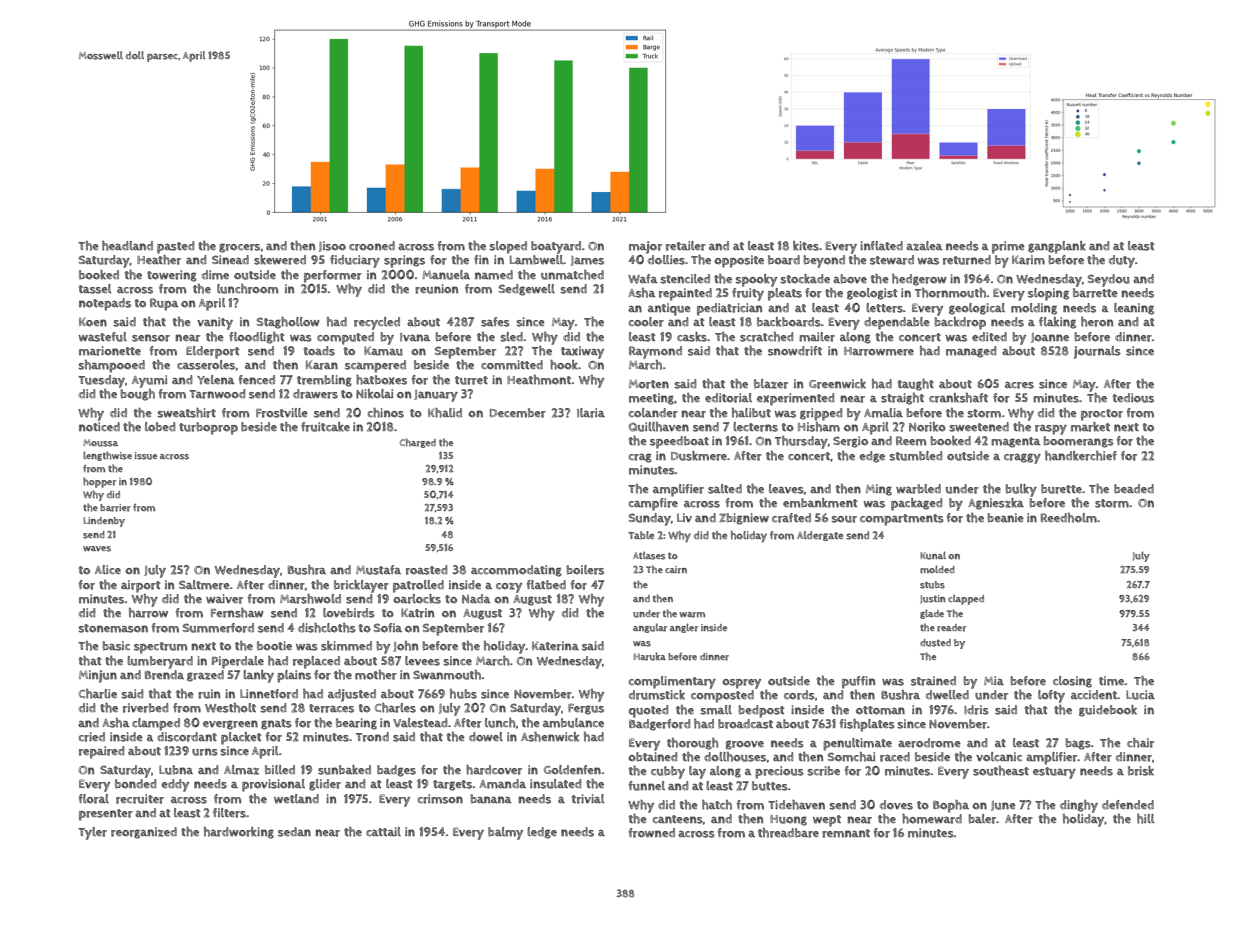  What do you see at coordinates (378, 570) in the document?
I see `Mustafa` at bounding box center [378, 570].
